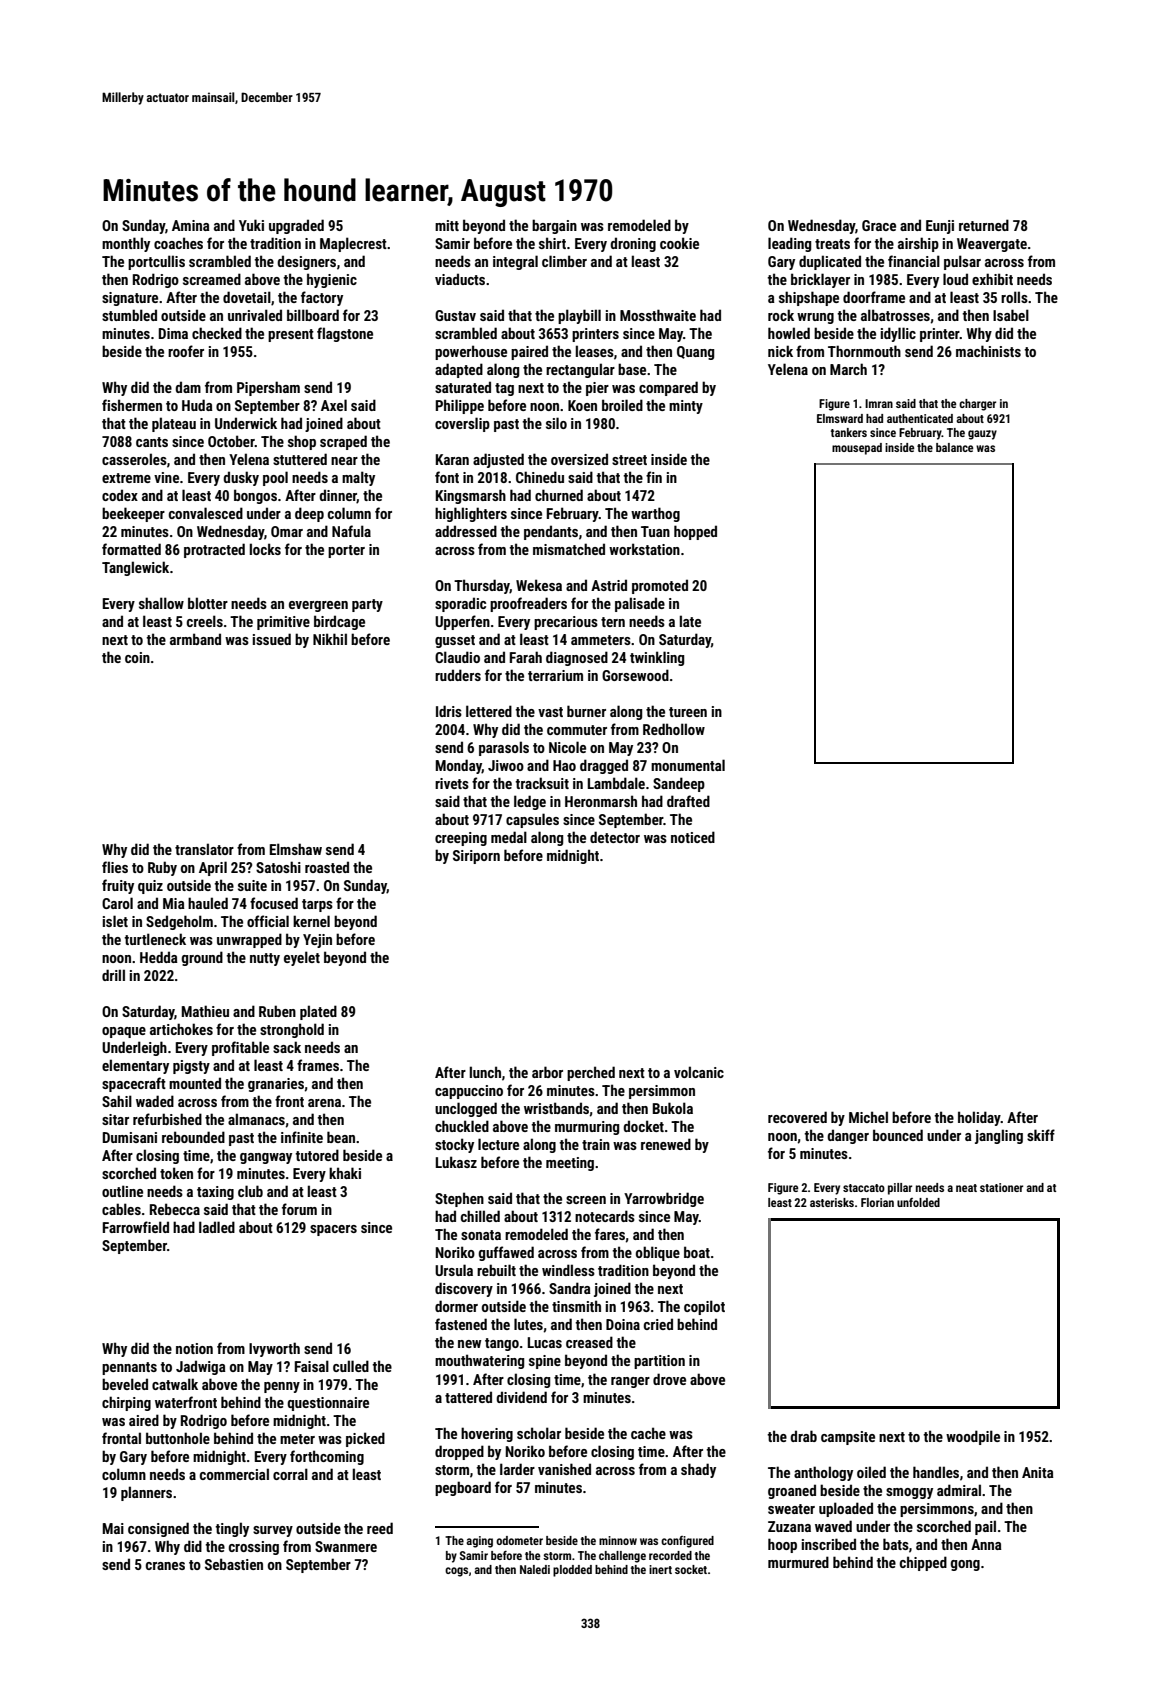  What do you see at coordinates (137, 657) in the screenshot?
I see `coin` at bounding box center [137, 657].
